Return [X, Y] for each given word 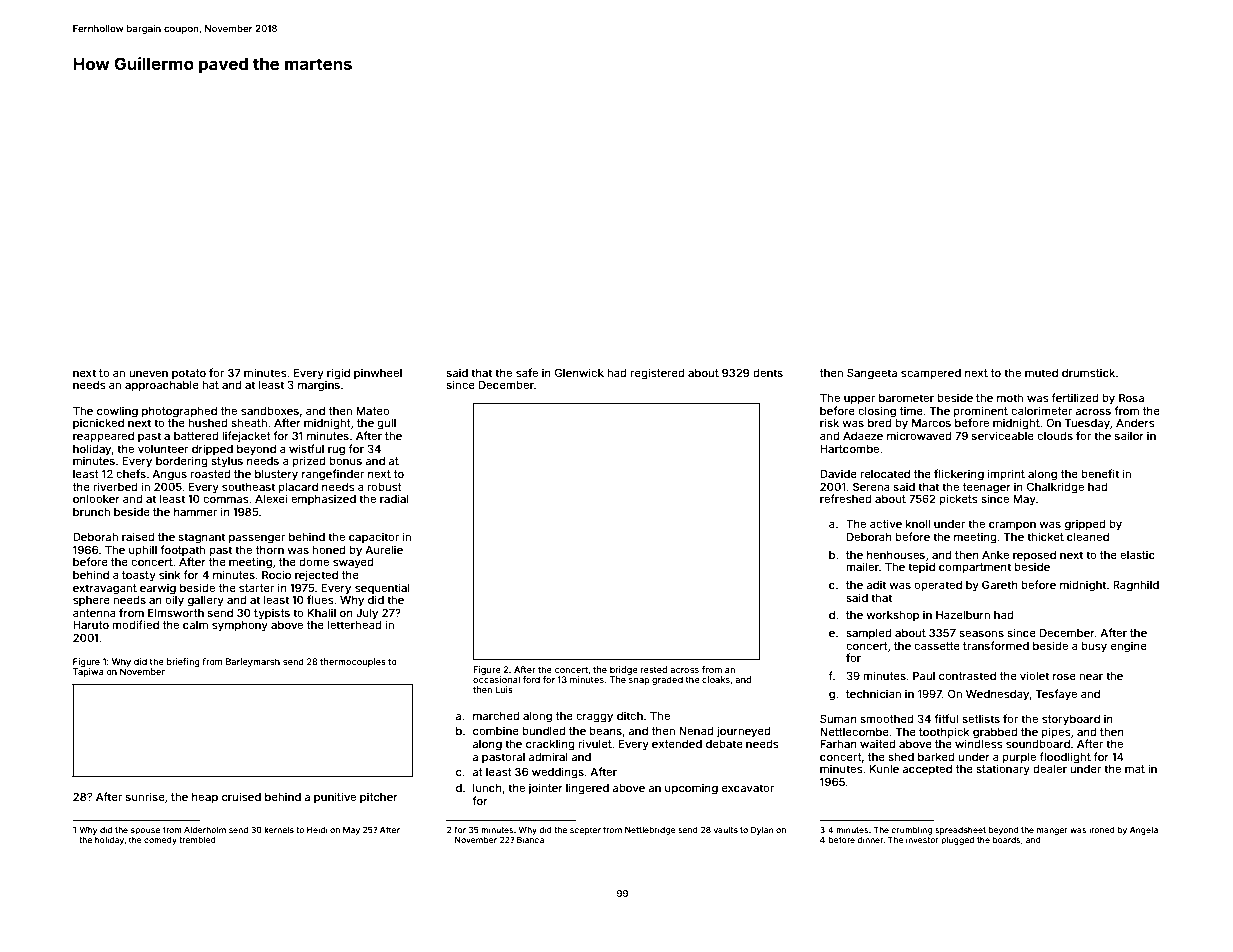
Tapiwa [88, 672]
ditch [630, 715]
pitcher [379, 797]
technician [873, 693]
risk [829, 422]
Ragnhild [1136, 586]
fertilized [1075, 397]
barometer [906, 398]
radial [394, 498]
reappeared [103, 437]
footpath [182, 550]
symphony [240, 626]
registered [657, 374]
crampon [1012, 526]
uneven [148, 374]
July [367, 614]
